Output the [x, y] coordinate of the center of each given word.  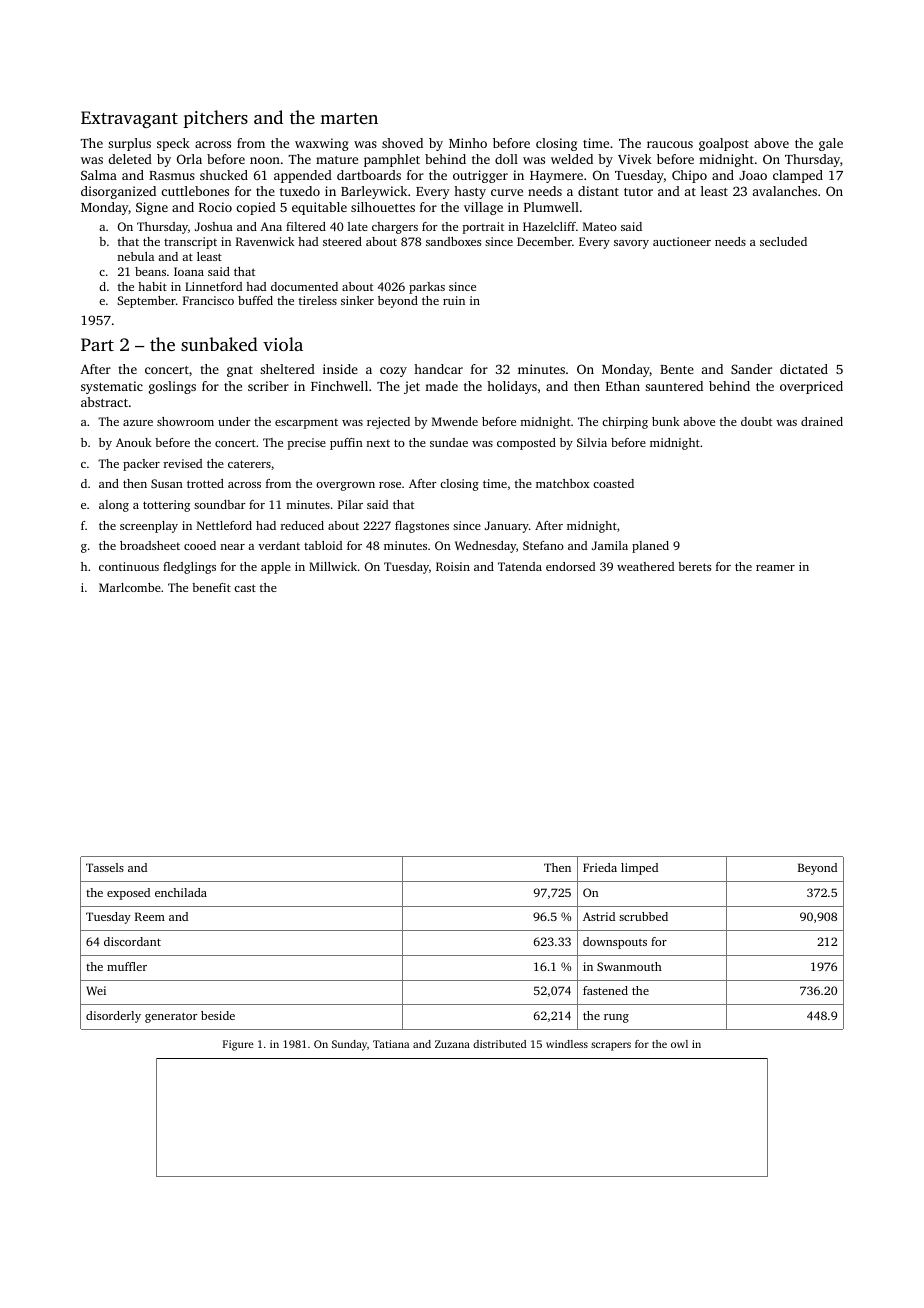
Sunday [349, 1045]
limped [639, 869]
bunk [666, 421]
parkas [427, 288]
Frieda [600, 867]
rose [390, 485]
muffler [127, 966]
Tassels [105, 867]
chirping [625, 423]
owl [679, 1044]
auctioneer [682, 241]
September [146, 302]
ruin [454, 300]
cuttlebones [195, 191]
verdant [279, 545]
